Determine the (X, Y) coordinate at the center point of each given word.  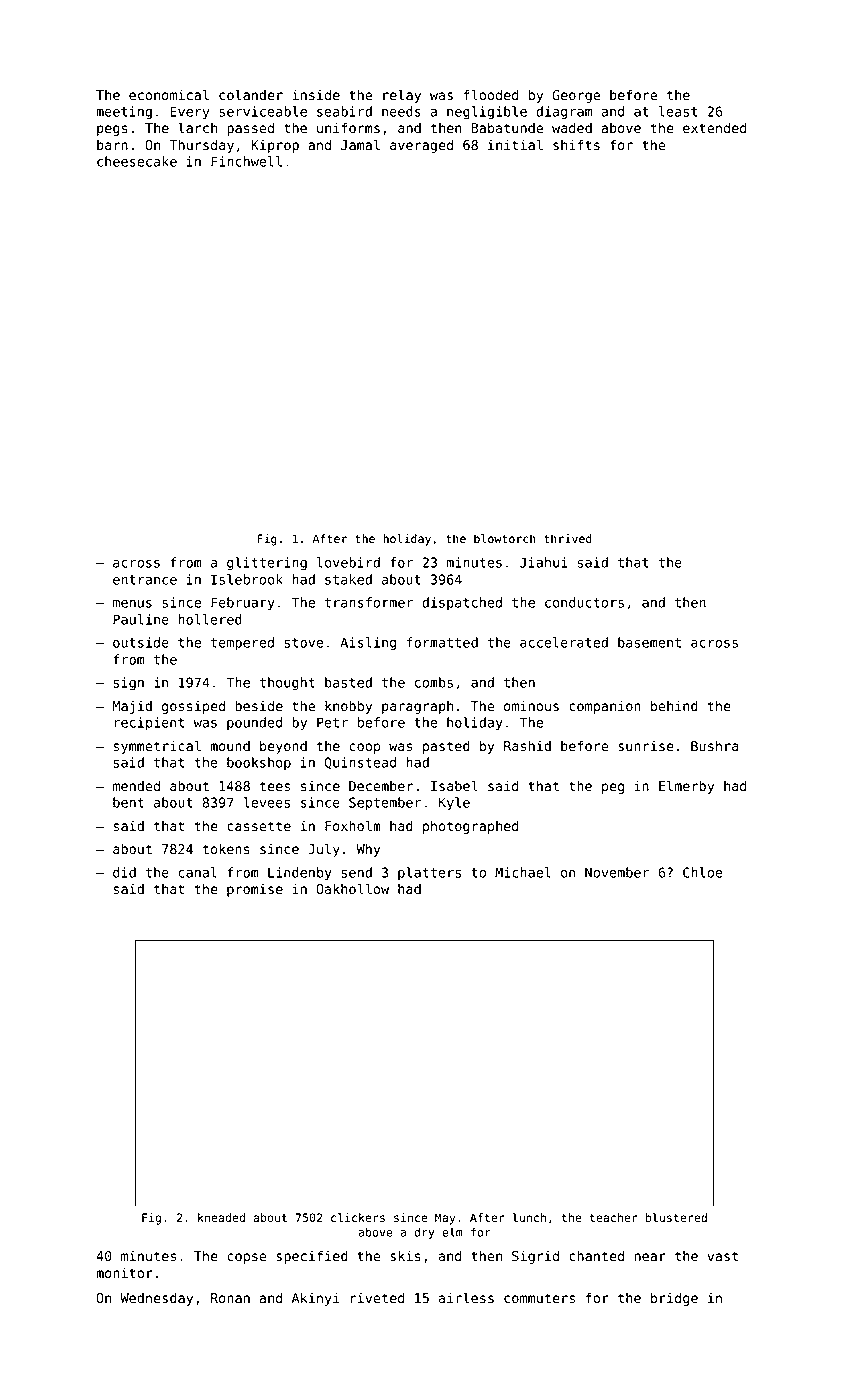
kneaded (221, 1217)
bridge (674, 1299)
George (576, 96)
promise (255, 890)
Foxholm (353, 825)
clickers (358, 1217)
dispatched (462, 603)
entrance (145, 580)
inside (316, 95)
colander (251, 95)
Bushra (714, 745)
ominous (531, 705)
